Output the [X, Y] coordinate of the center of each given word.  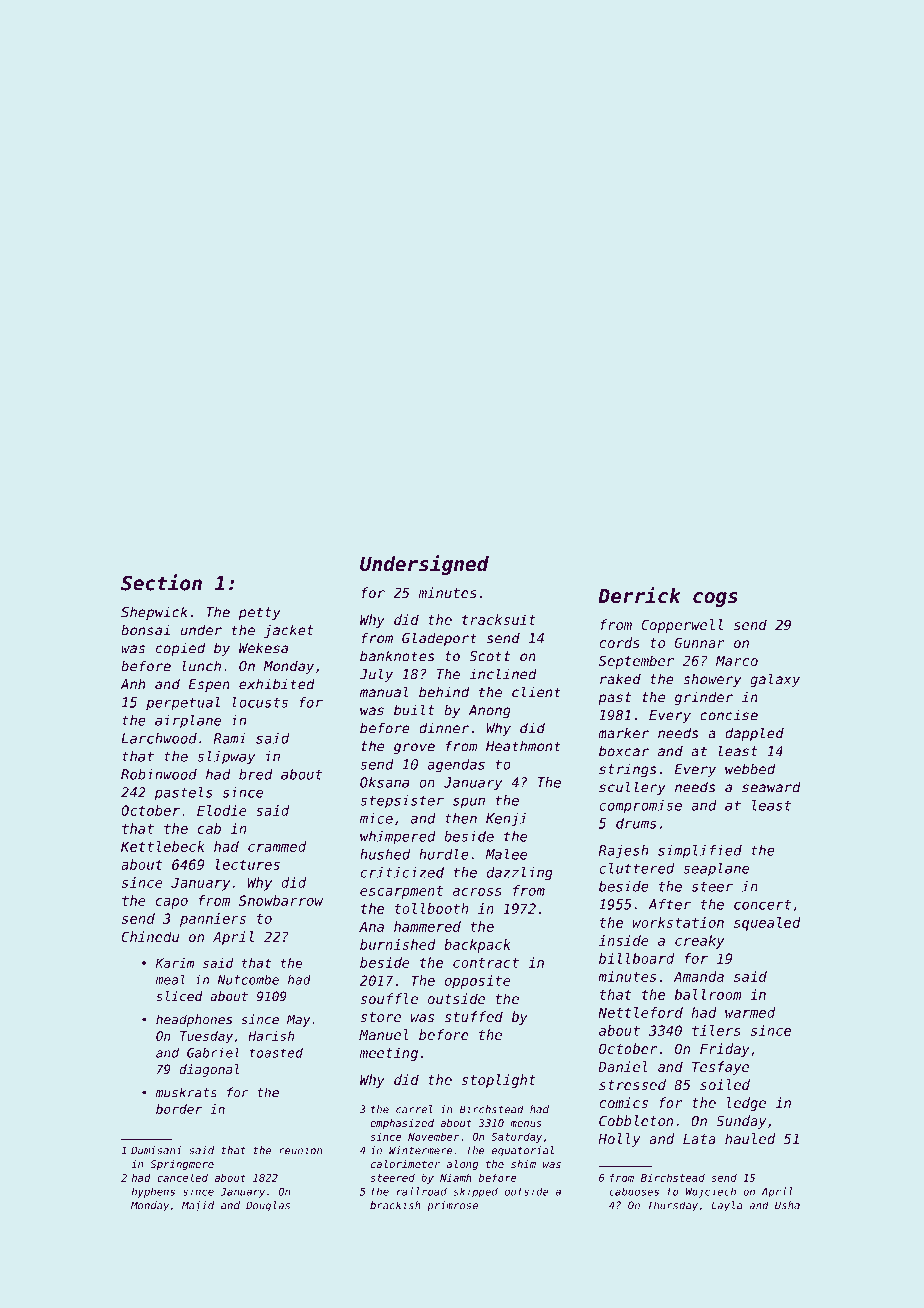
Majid [198, 1206]
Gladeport [439, 639]
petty [260, 613]
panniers [213, 920]
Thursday [673, 1206]
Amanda [699, 976]
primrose [452, 1206]
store [380, 1017]
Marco [737, 661]
